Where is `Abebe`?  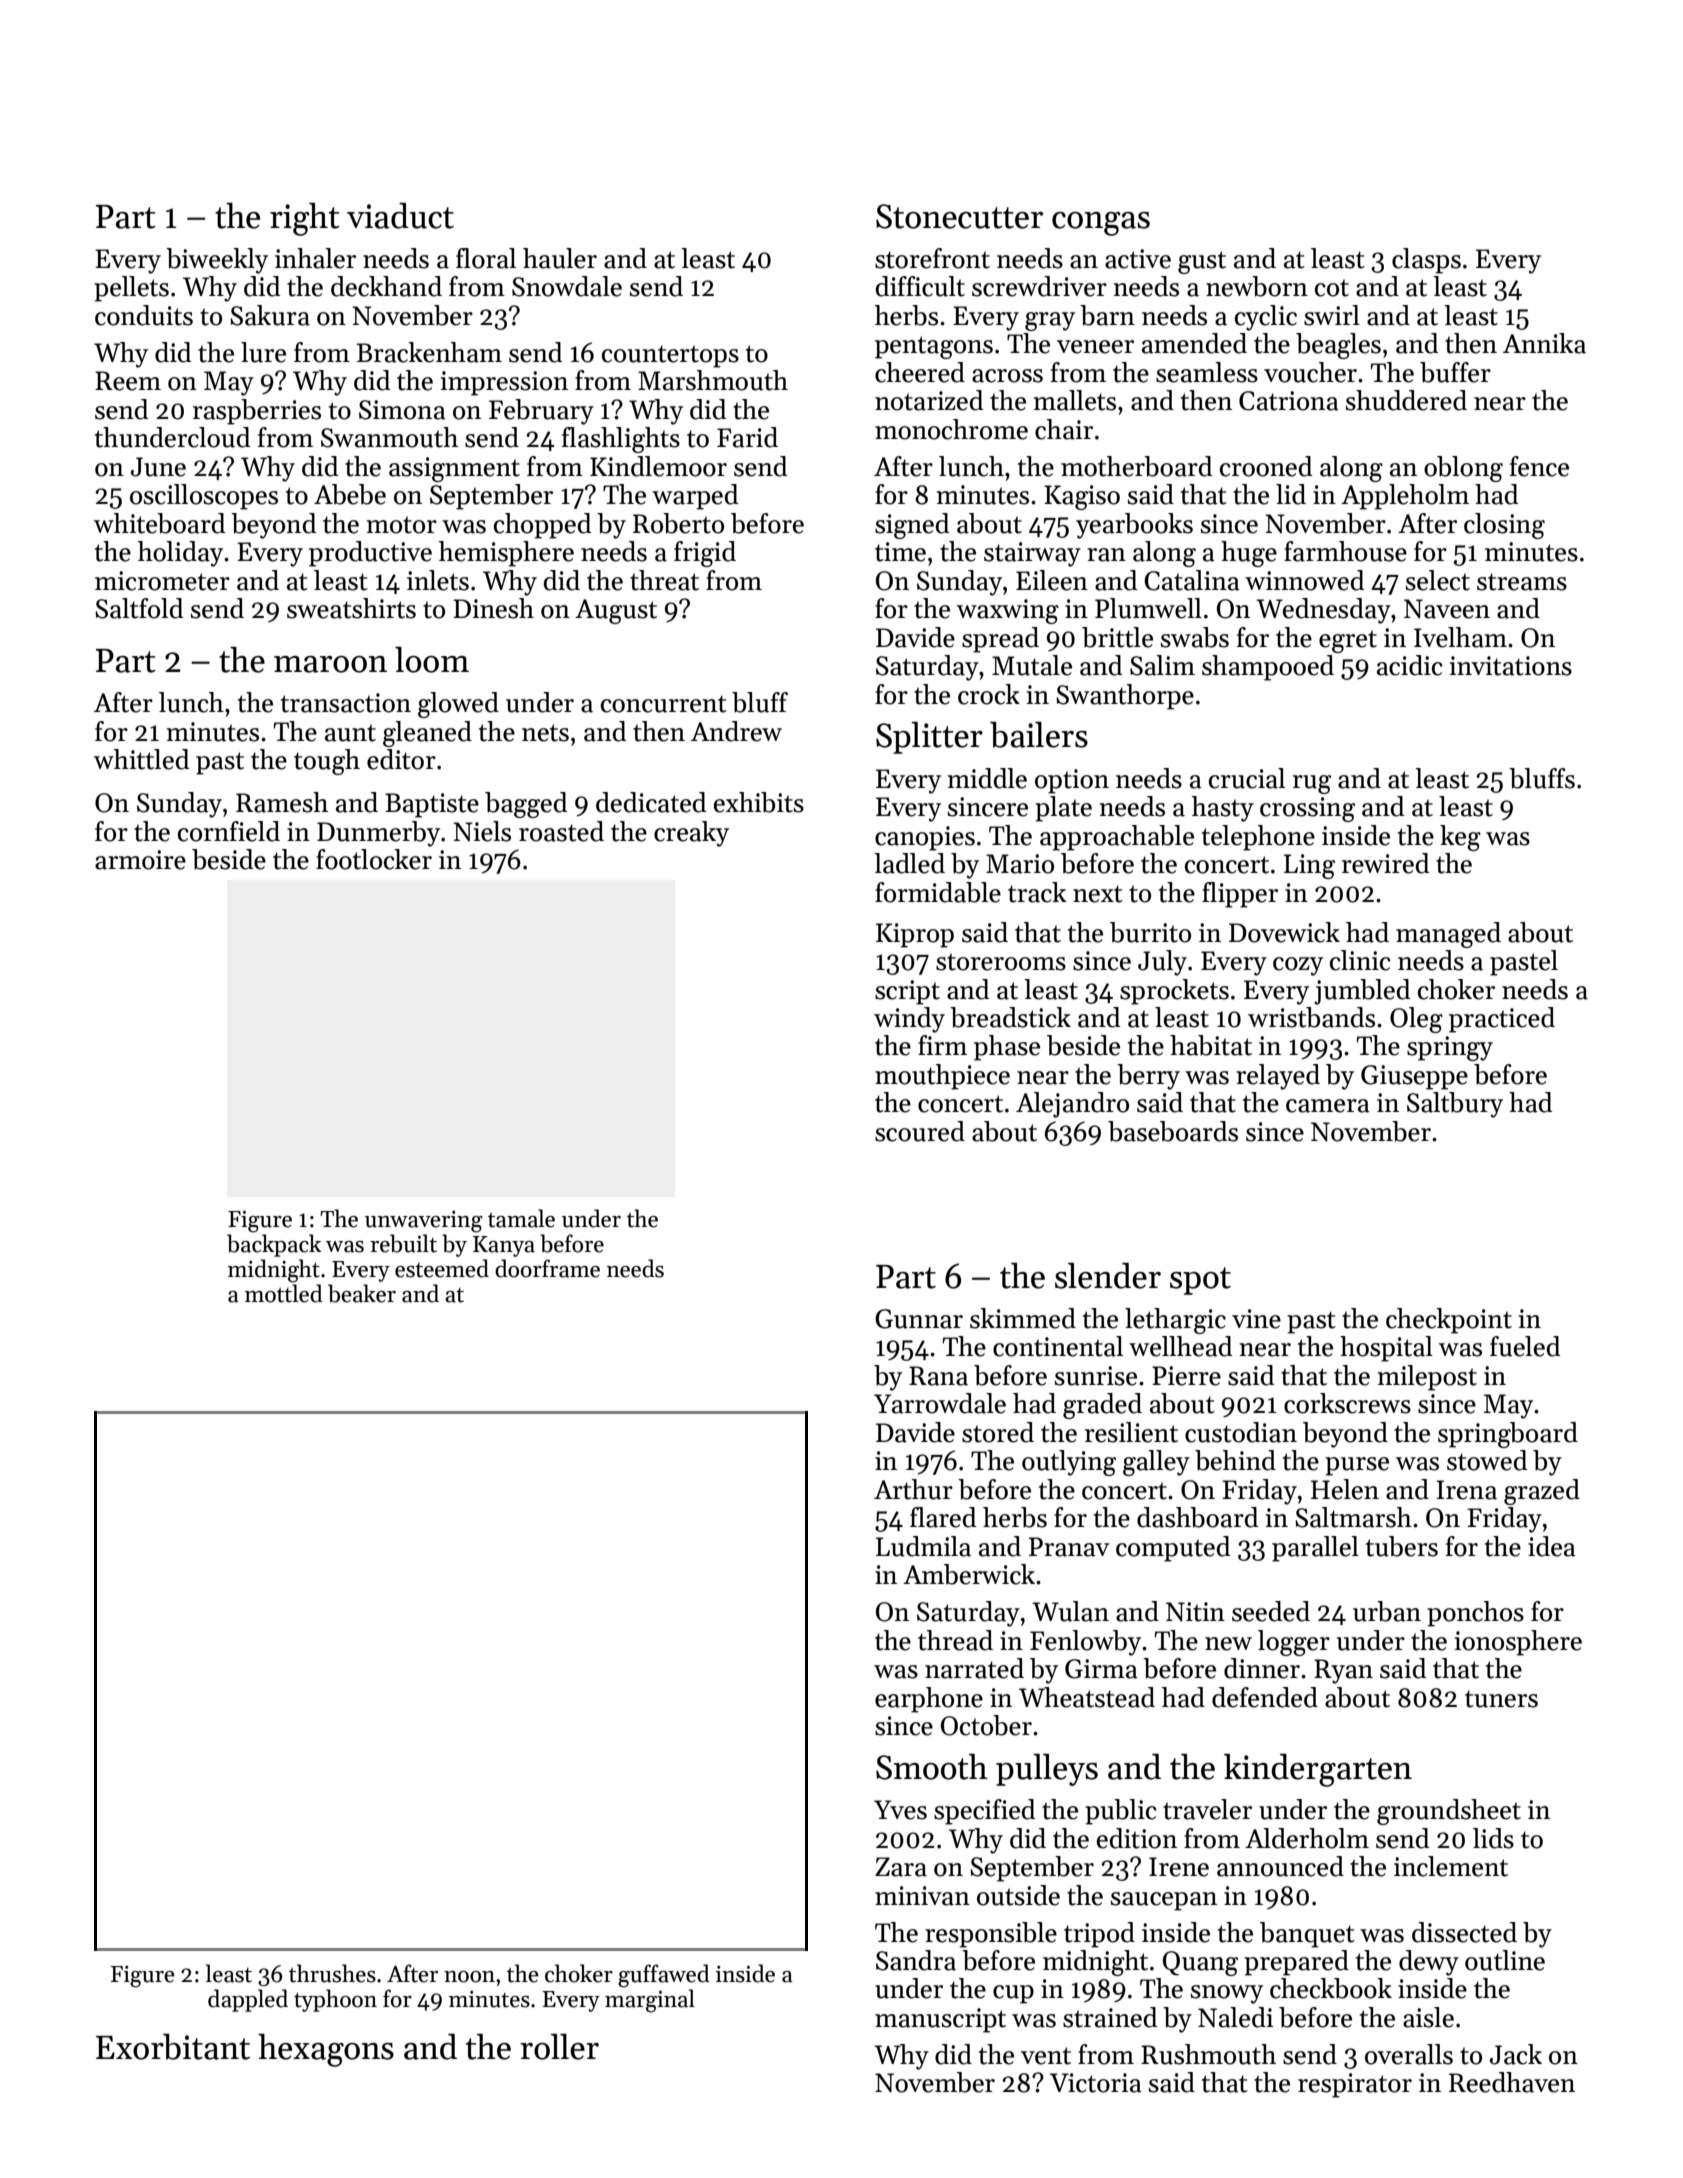
Abebe is located at coordinates (350, 494).
